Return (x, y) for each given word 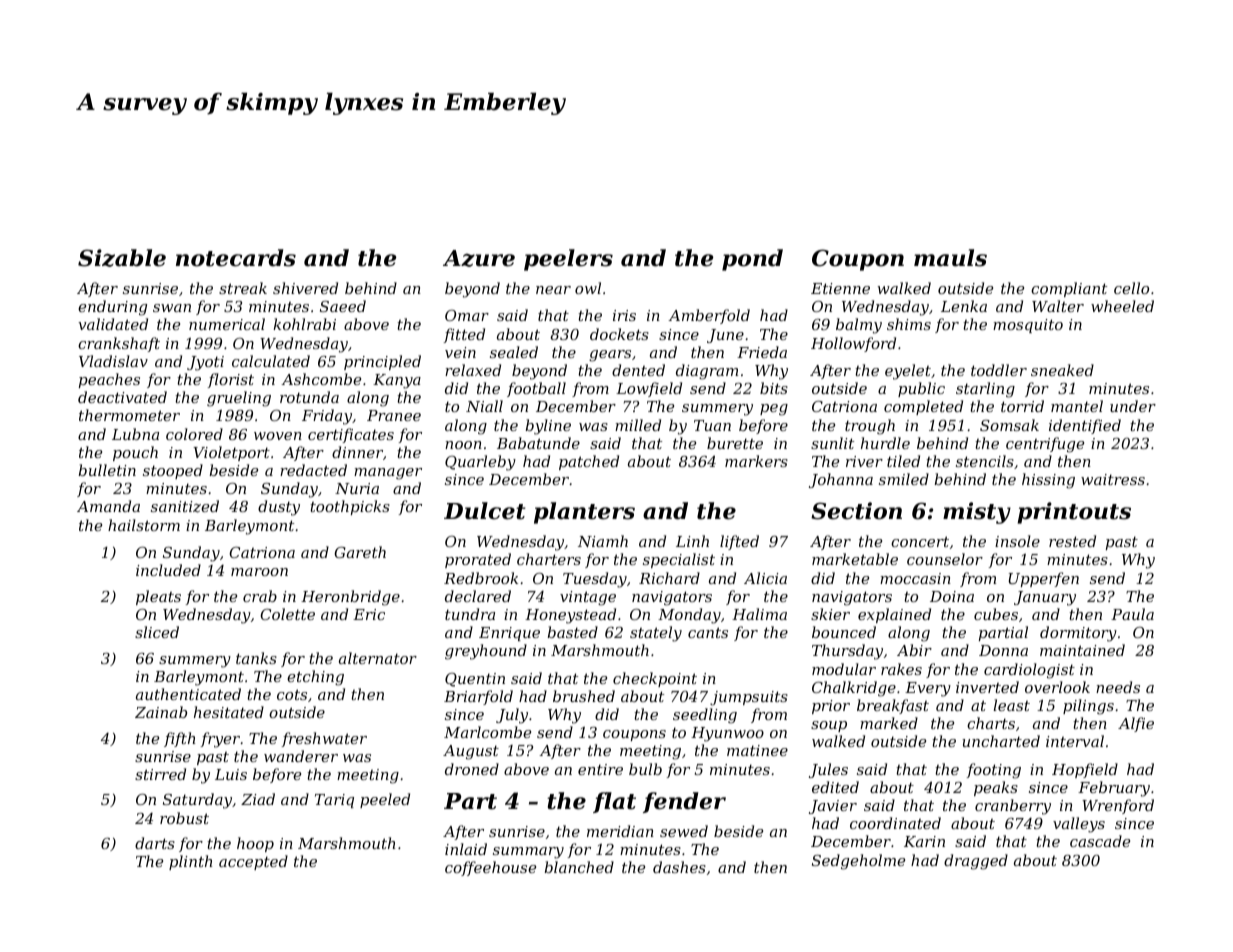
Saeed (343, 306)
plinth (190, 862)
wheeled (1122, 306)
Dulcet (485, 511)
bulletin (107, 470)
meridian (620, 831)
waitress (1113, 479)
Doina (952, 596)
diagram (707, 372)
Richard (669, 578)
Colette (287, 614)
